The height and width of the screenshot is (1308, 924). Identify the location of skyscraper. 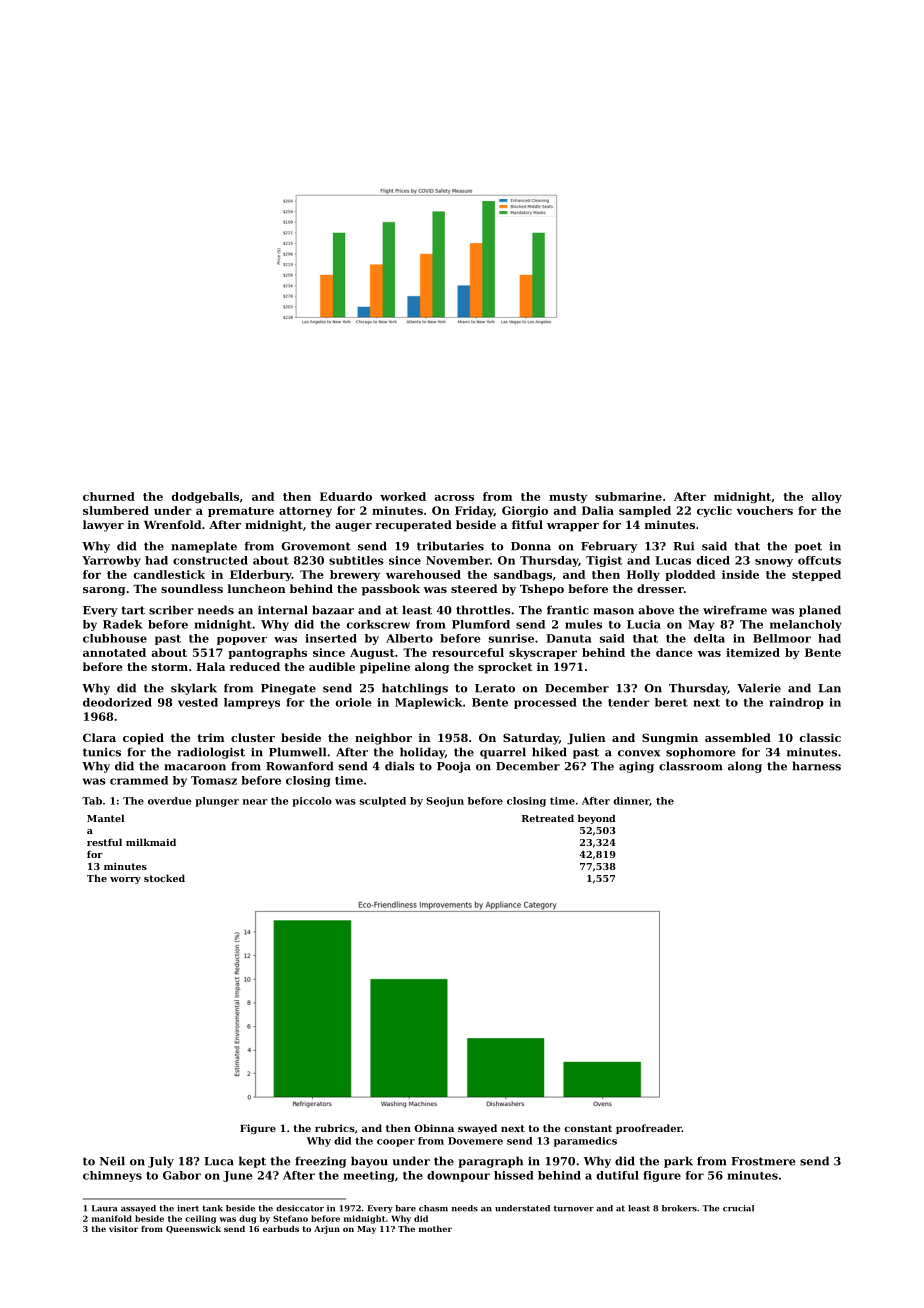
(543, 653).
